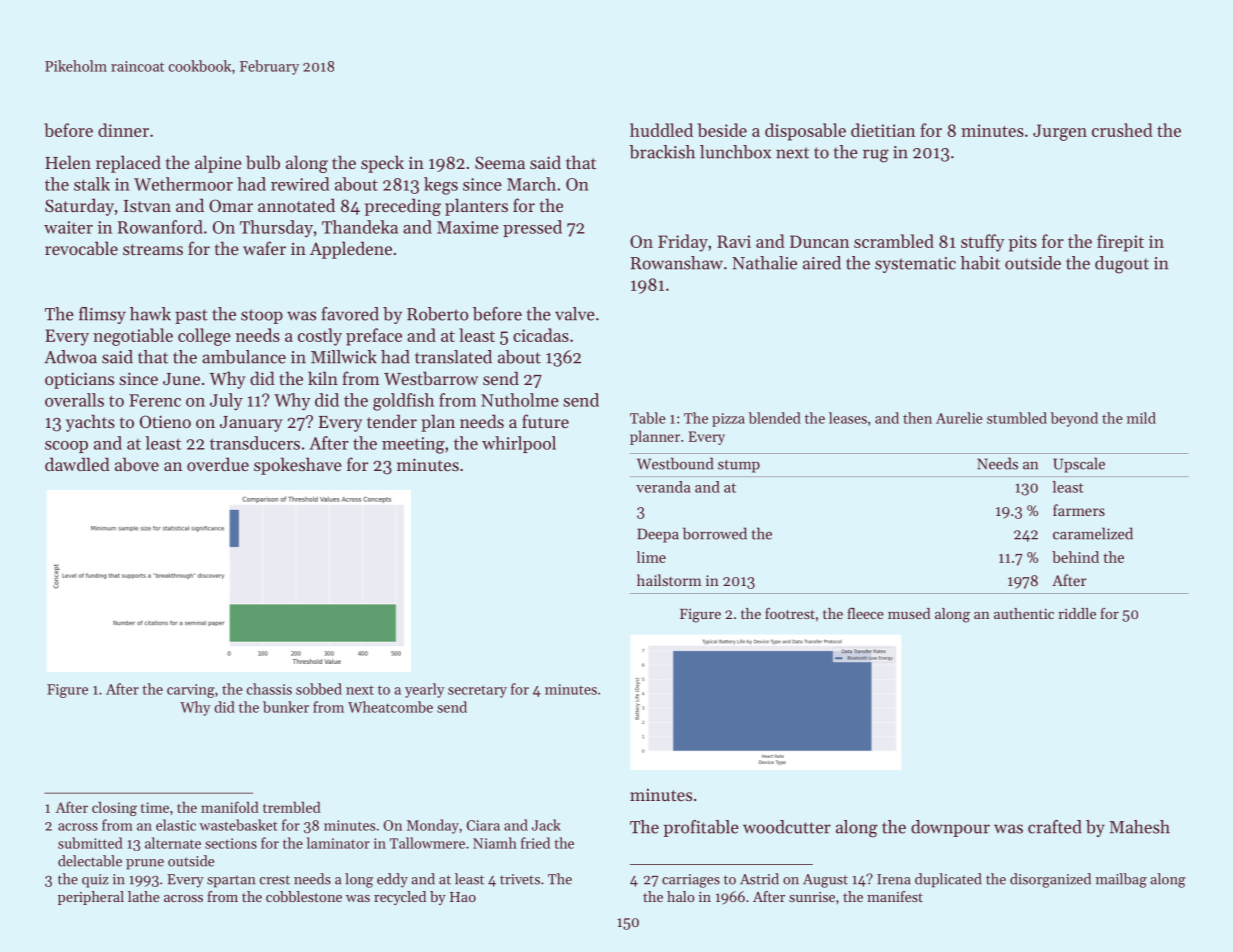 The image size is (1233, 952). Describe the element at coordinates (1055, 827) in the page. I see `crafted` at that location.
